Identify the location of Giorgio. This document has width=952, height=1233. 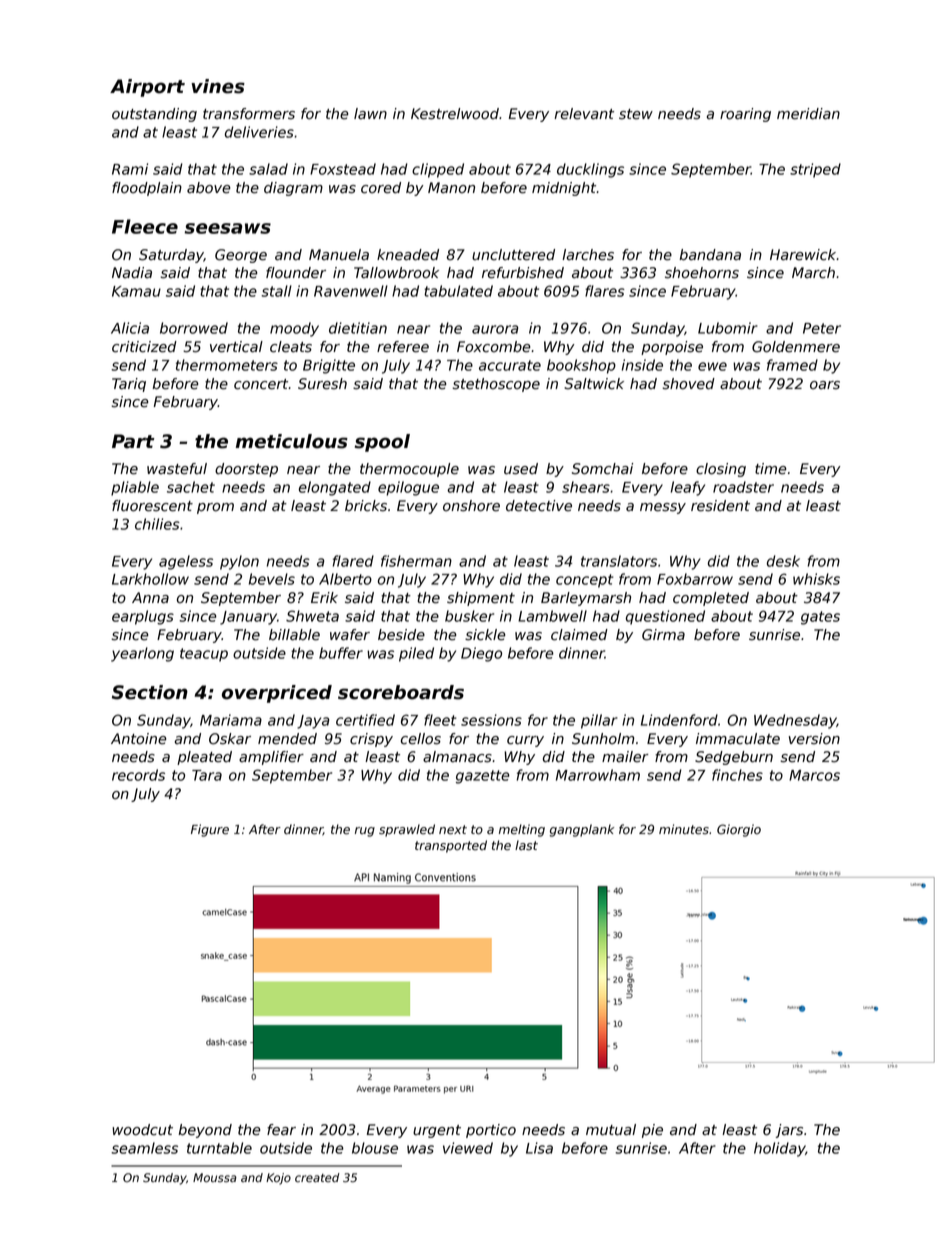
(739, 830).
